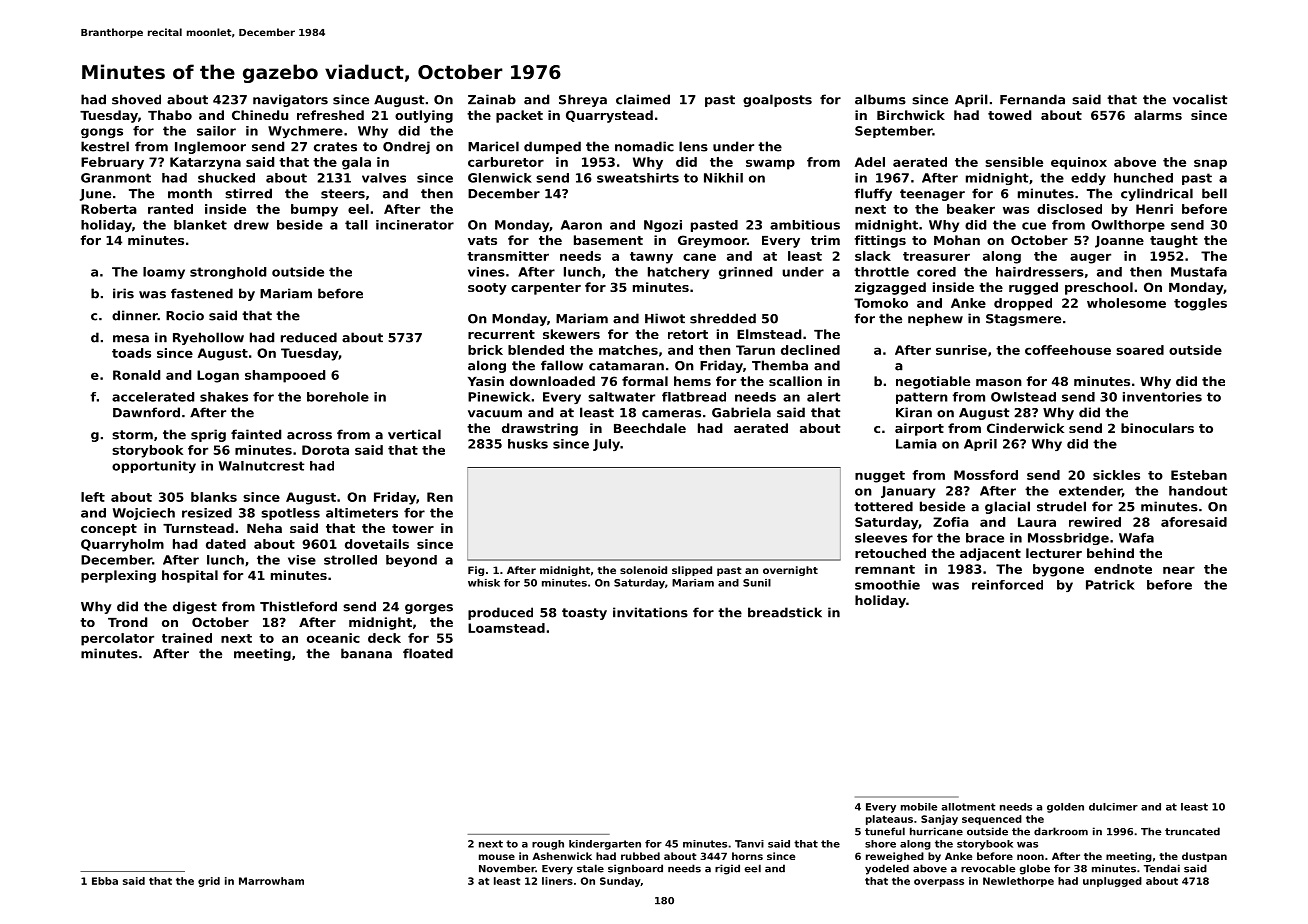 Image resolution: width=1308 pixels, height=924 pixels. What do you see at coordinates (302, 560) in the image?
I see `vise` at bounding box center [302, 560].
